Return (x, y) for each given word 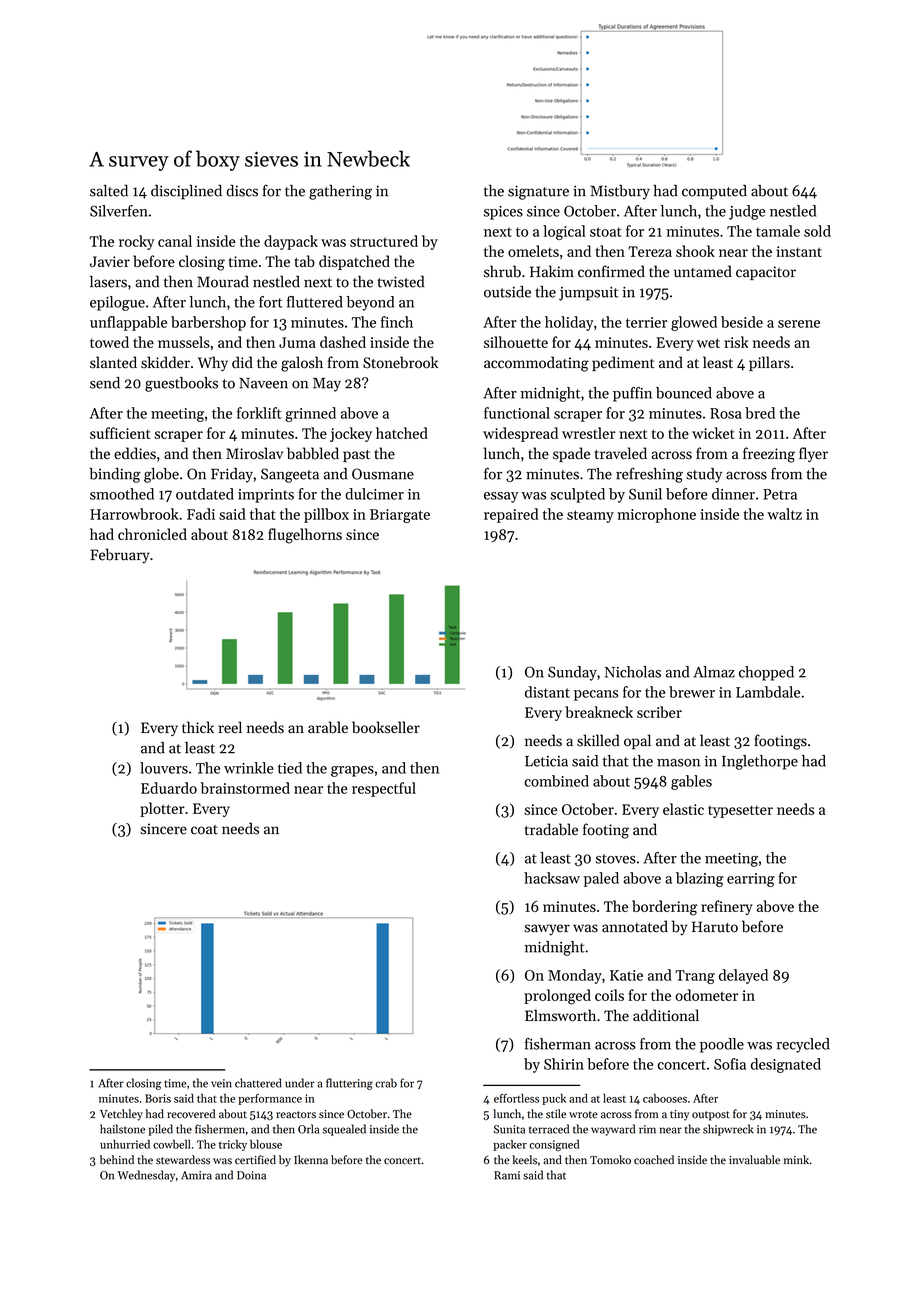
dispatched (354, 262)
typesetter (740, 811)
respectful (384, 789)
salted (109, 191)
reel (230, 727)
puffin (632, 394)
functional (517, 413)
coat (204, 830)
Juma (297, 342)
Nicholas (633, 672)
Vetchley (121, 1115)
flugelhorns (305, 536)
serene (799, 324)
